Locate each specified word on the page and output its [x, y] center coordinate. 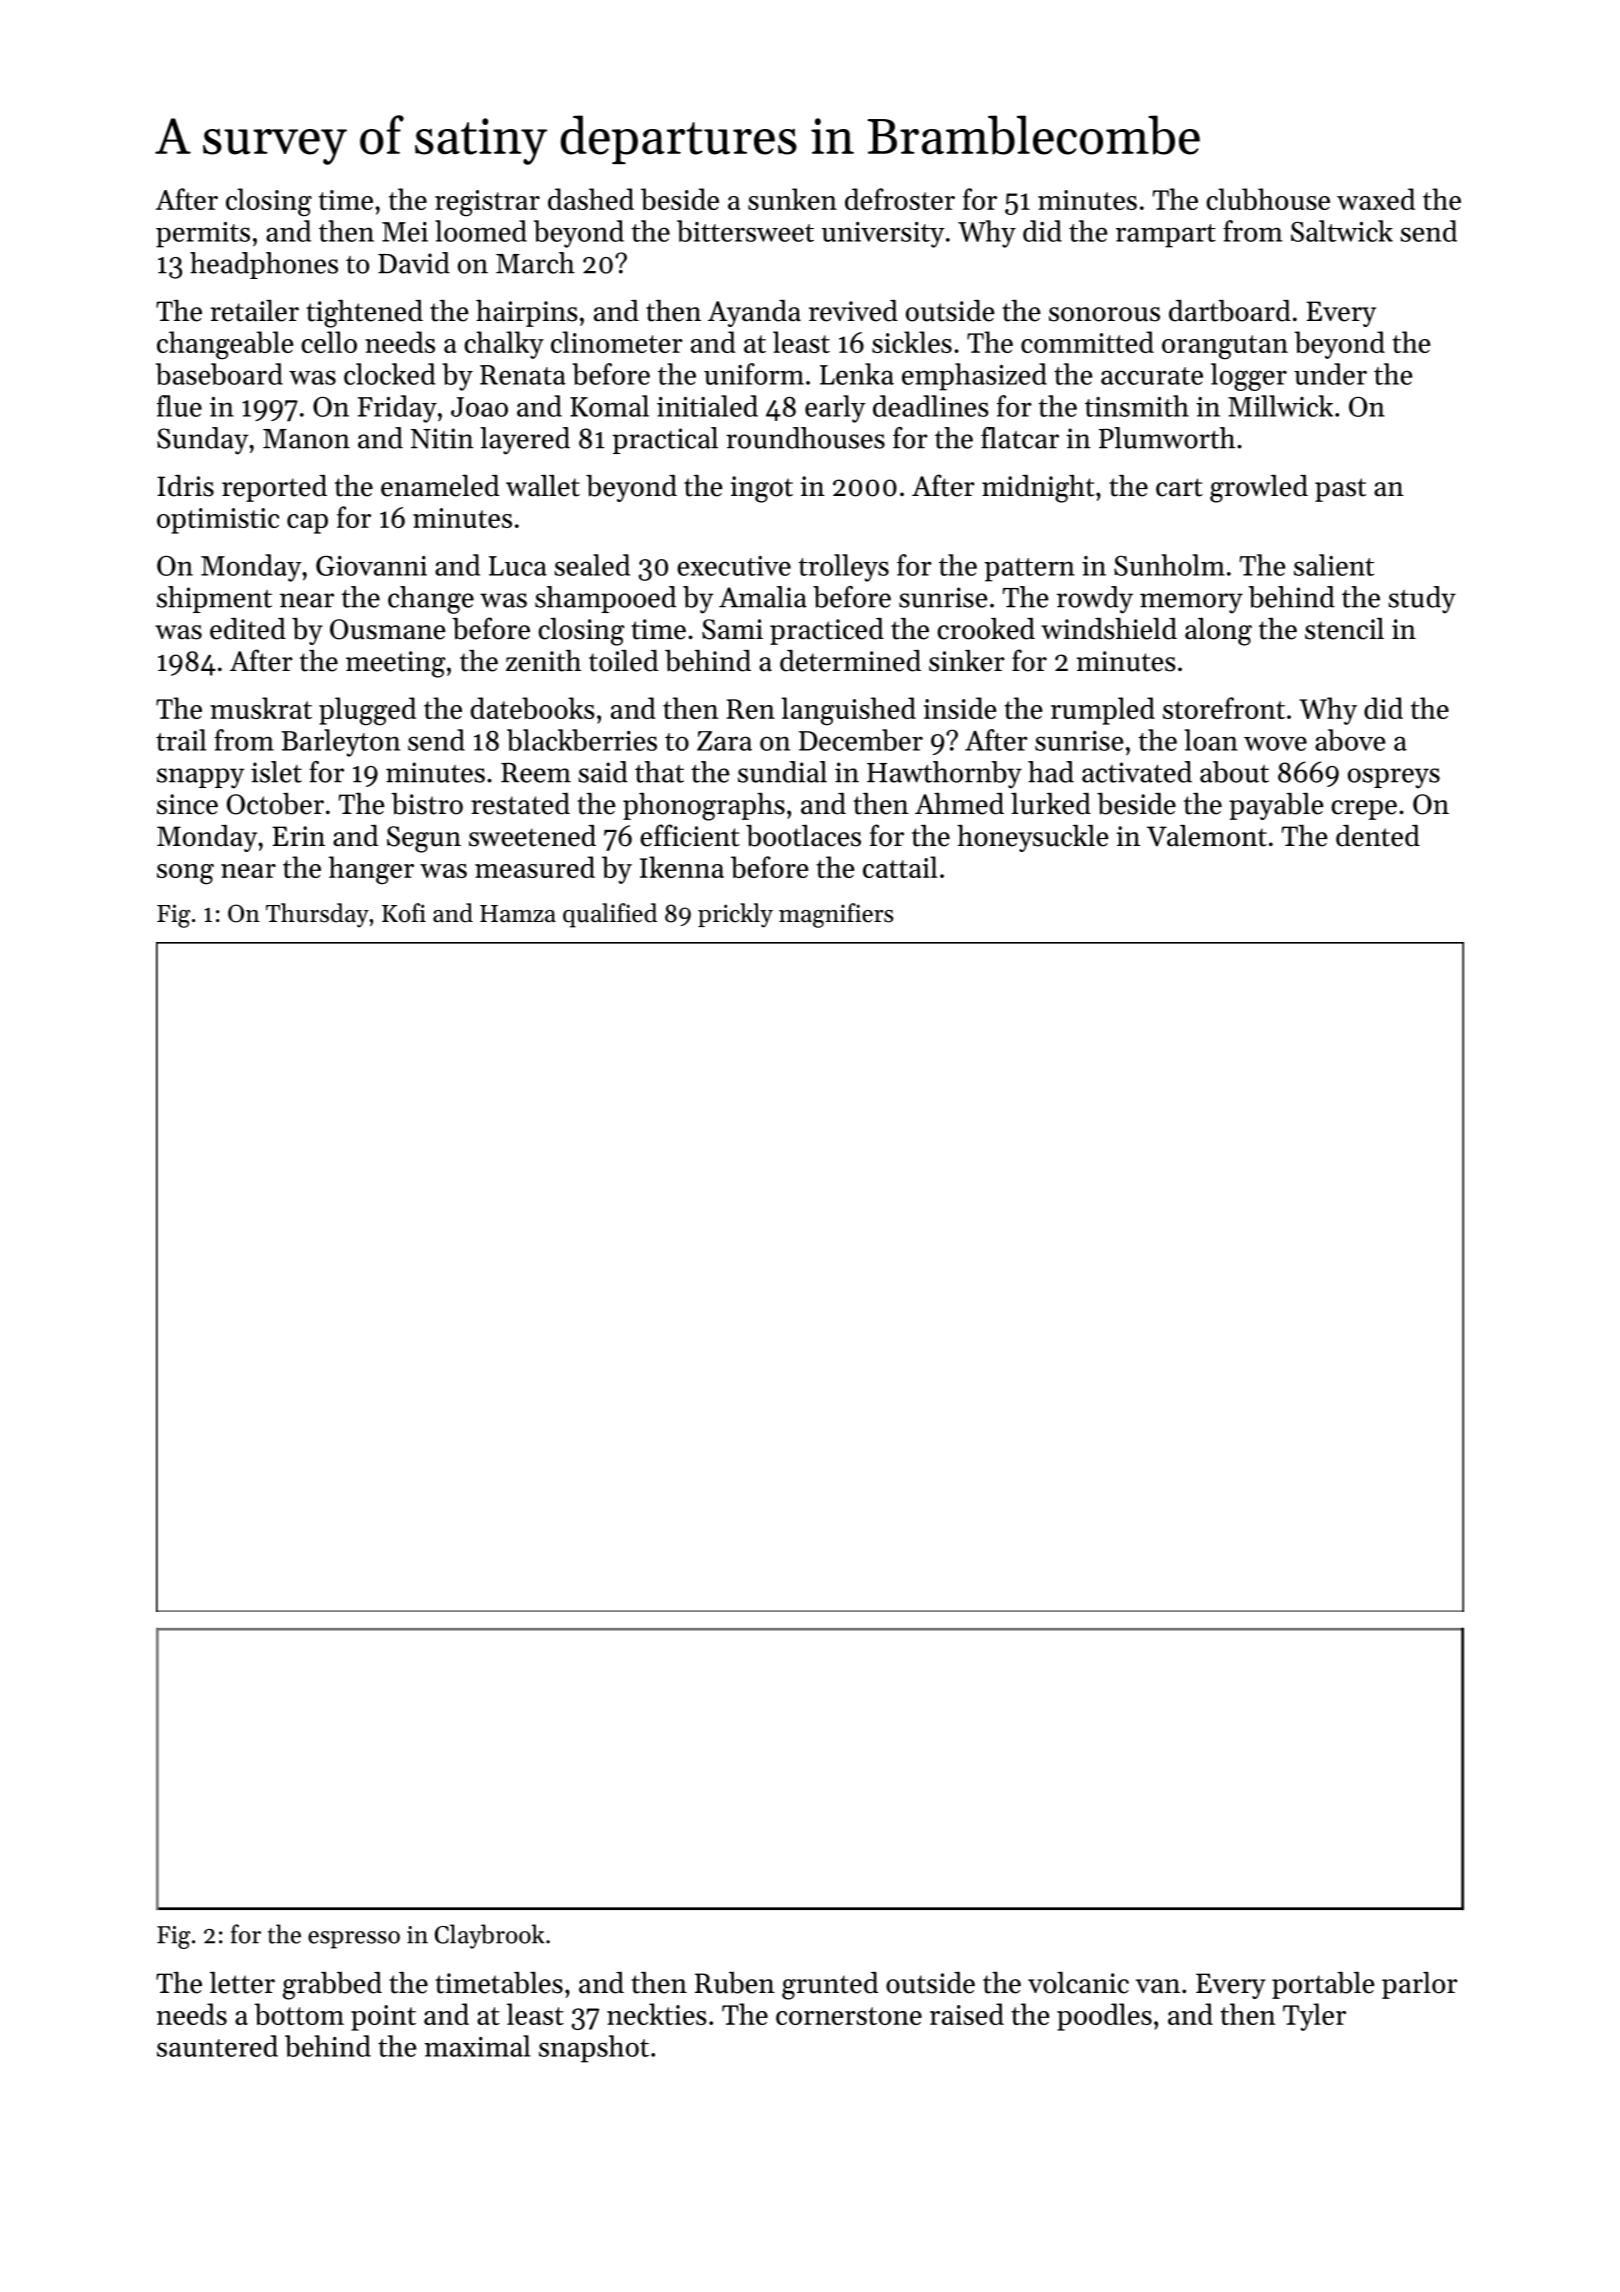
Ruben [735, 1983]
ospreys [1394, 778]
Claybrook [490, 1936]
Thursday [317, 915]
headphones [264, 265]
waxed [1376, 199]
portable [1323, 1985]
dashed [591, 199]
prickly [735, 915]
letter [242, 1983]
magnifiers [836, 915]
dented [1378, 836]
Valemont [1207, 836]
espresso [354, 1940]
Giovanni [371, 566]
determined [850, 661]
